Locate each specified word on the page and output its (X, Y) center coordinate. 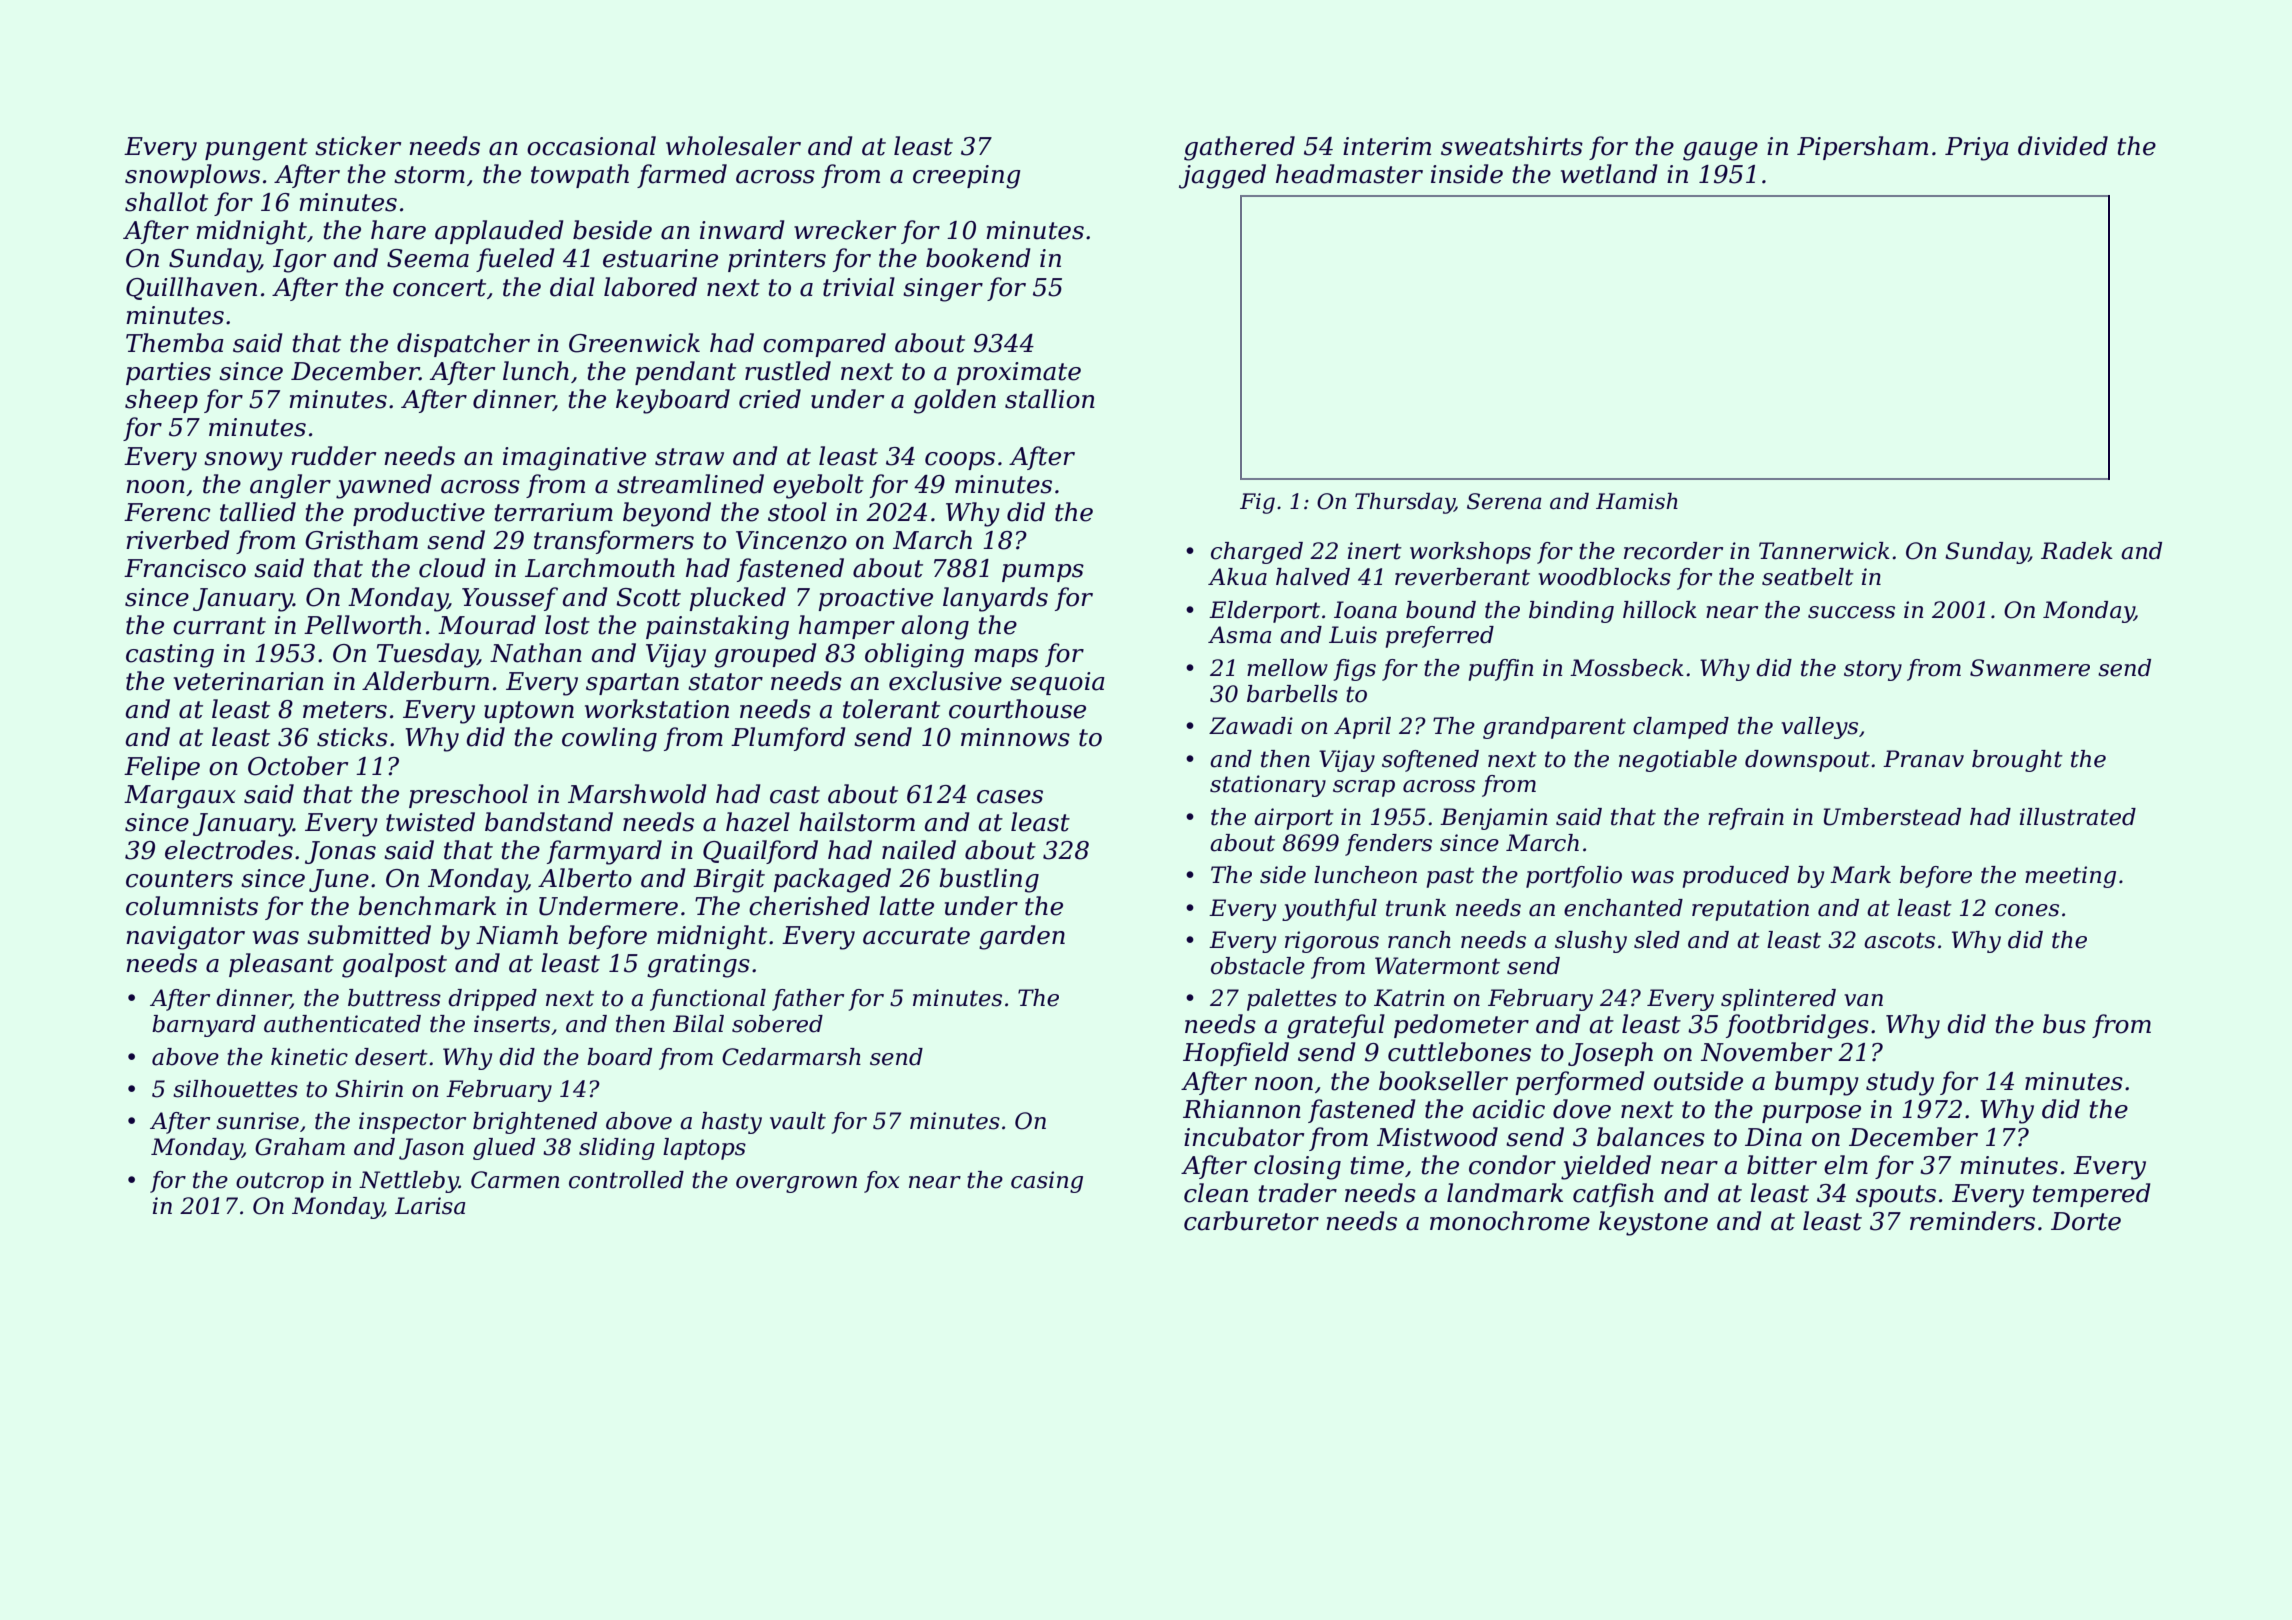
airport (1294, 819)
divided (2063, 146)
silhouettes (235, 1089)
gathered (1239, 148)
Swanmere (2030, 668)
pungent (256, 149)
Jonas (340, 852)
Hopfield (1236, 1054)
